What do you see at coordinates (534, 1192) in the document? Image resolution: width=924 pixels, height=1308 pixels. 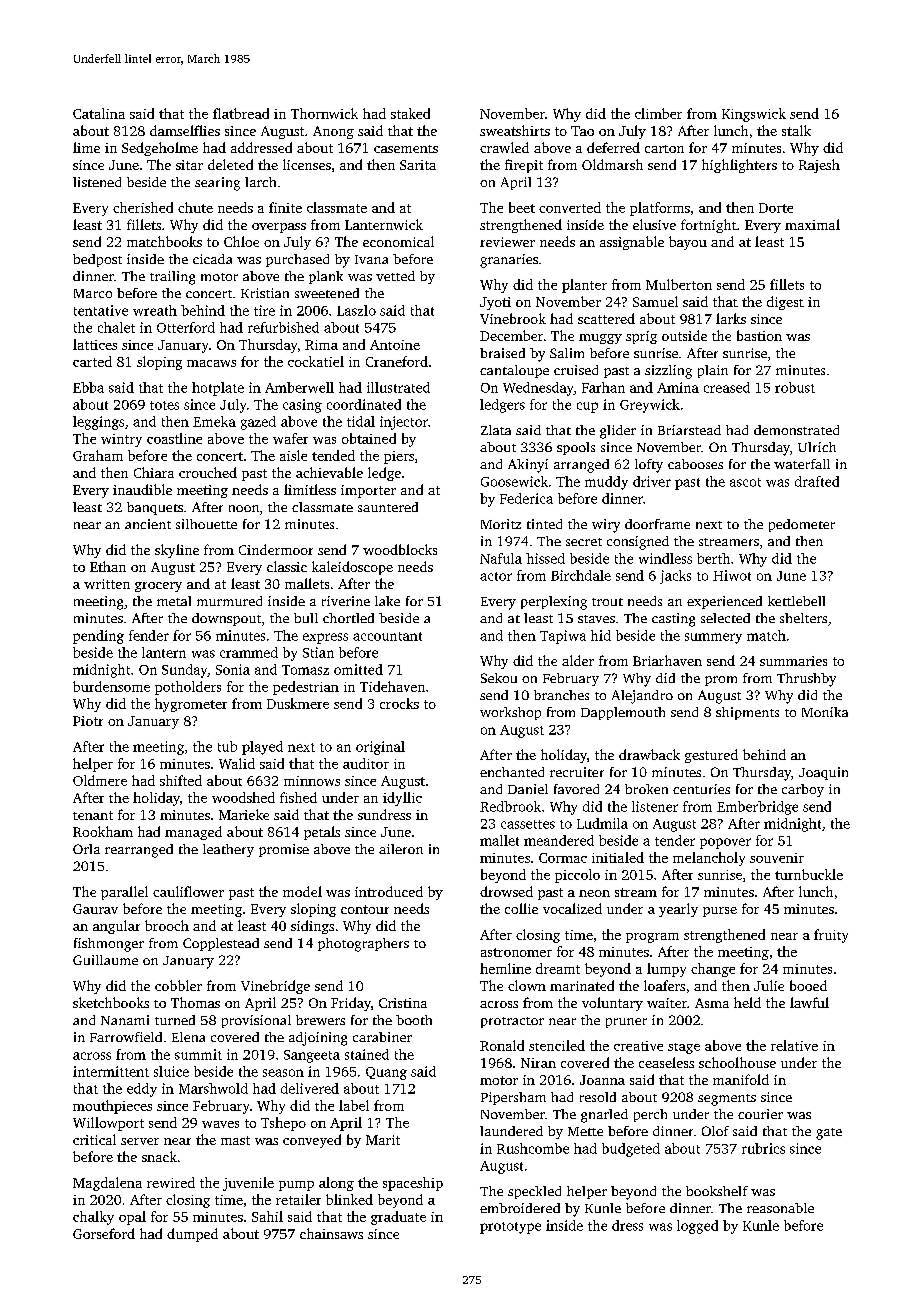 I see `speckled` at bounding box center [534, 1192].
